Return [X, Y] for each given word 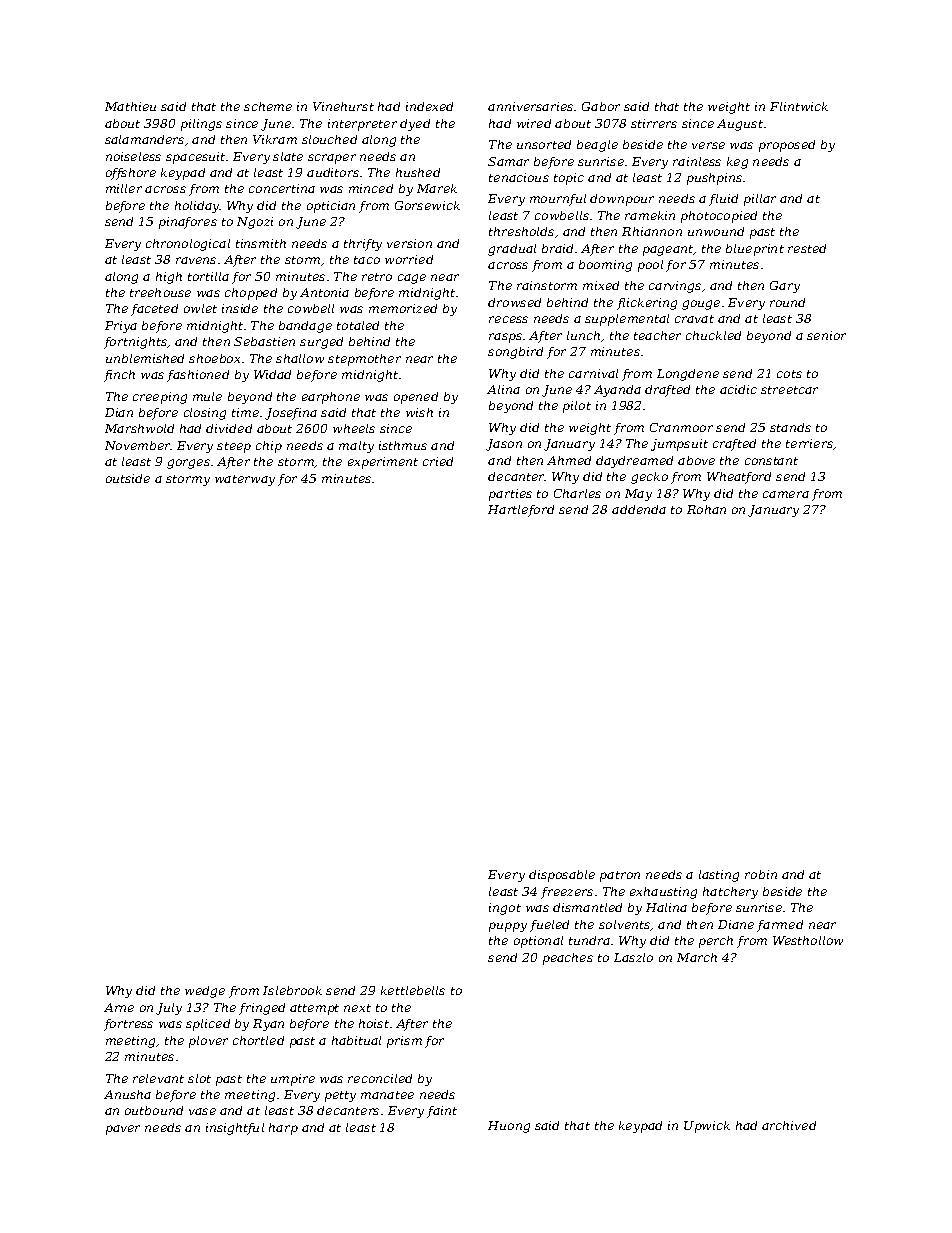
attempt [314, 1009]
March [697, 957]
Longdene [688, 375]
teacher [657, 335]
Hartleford [521, 511]
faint [442, 1112]
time [245, 412]
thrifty [363, 245]
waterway [245, 480]
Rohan [706, 509]
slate [288, 156]
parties [510, 495]
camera [786, 494]
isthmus [403, 445]
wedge [205, 992]
